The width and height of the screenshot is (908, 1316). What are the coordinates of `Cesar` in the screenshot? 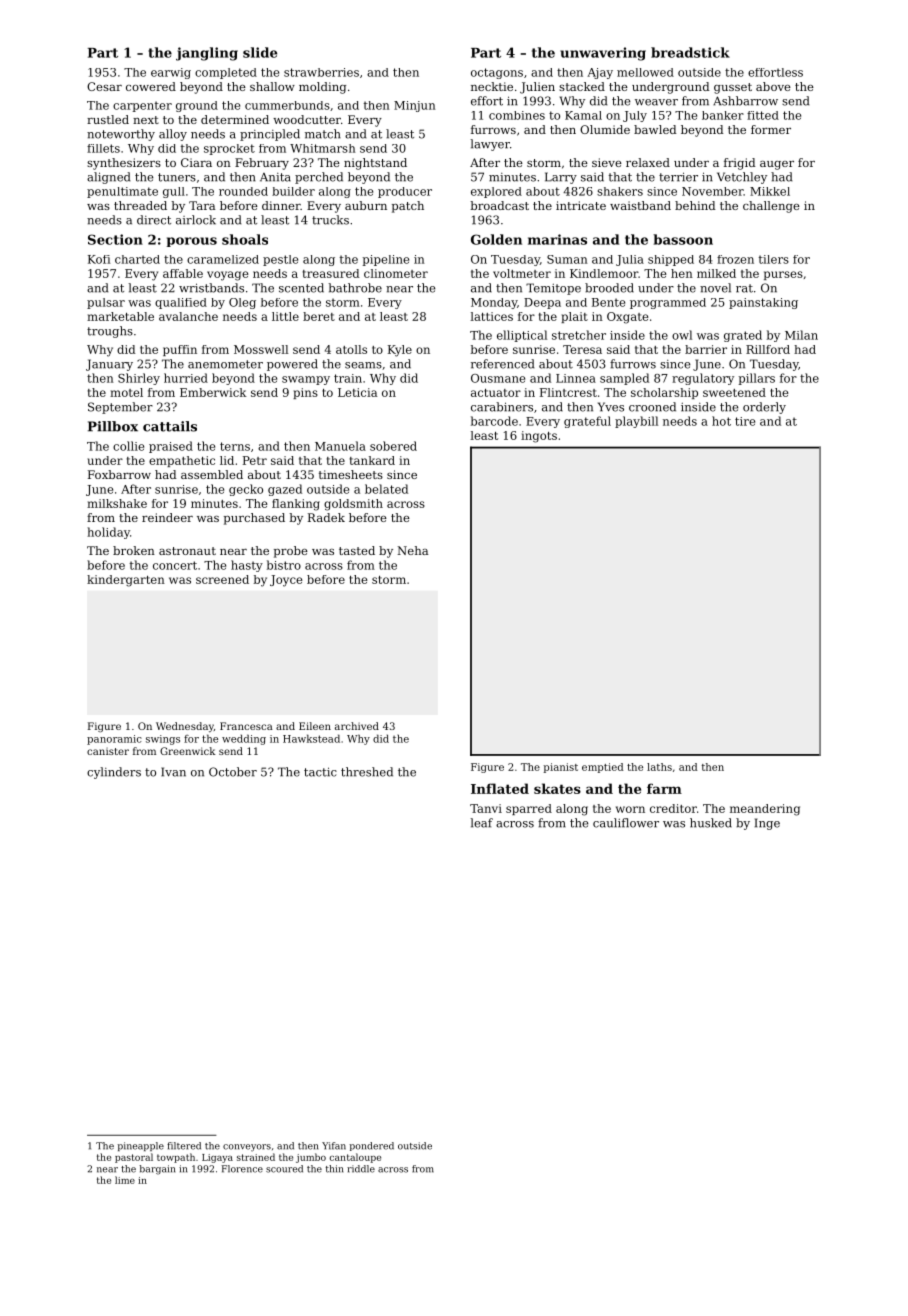 It's located at (104, 86).
